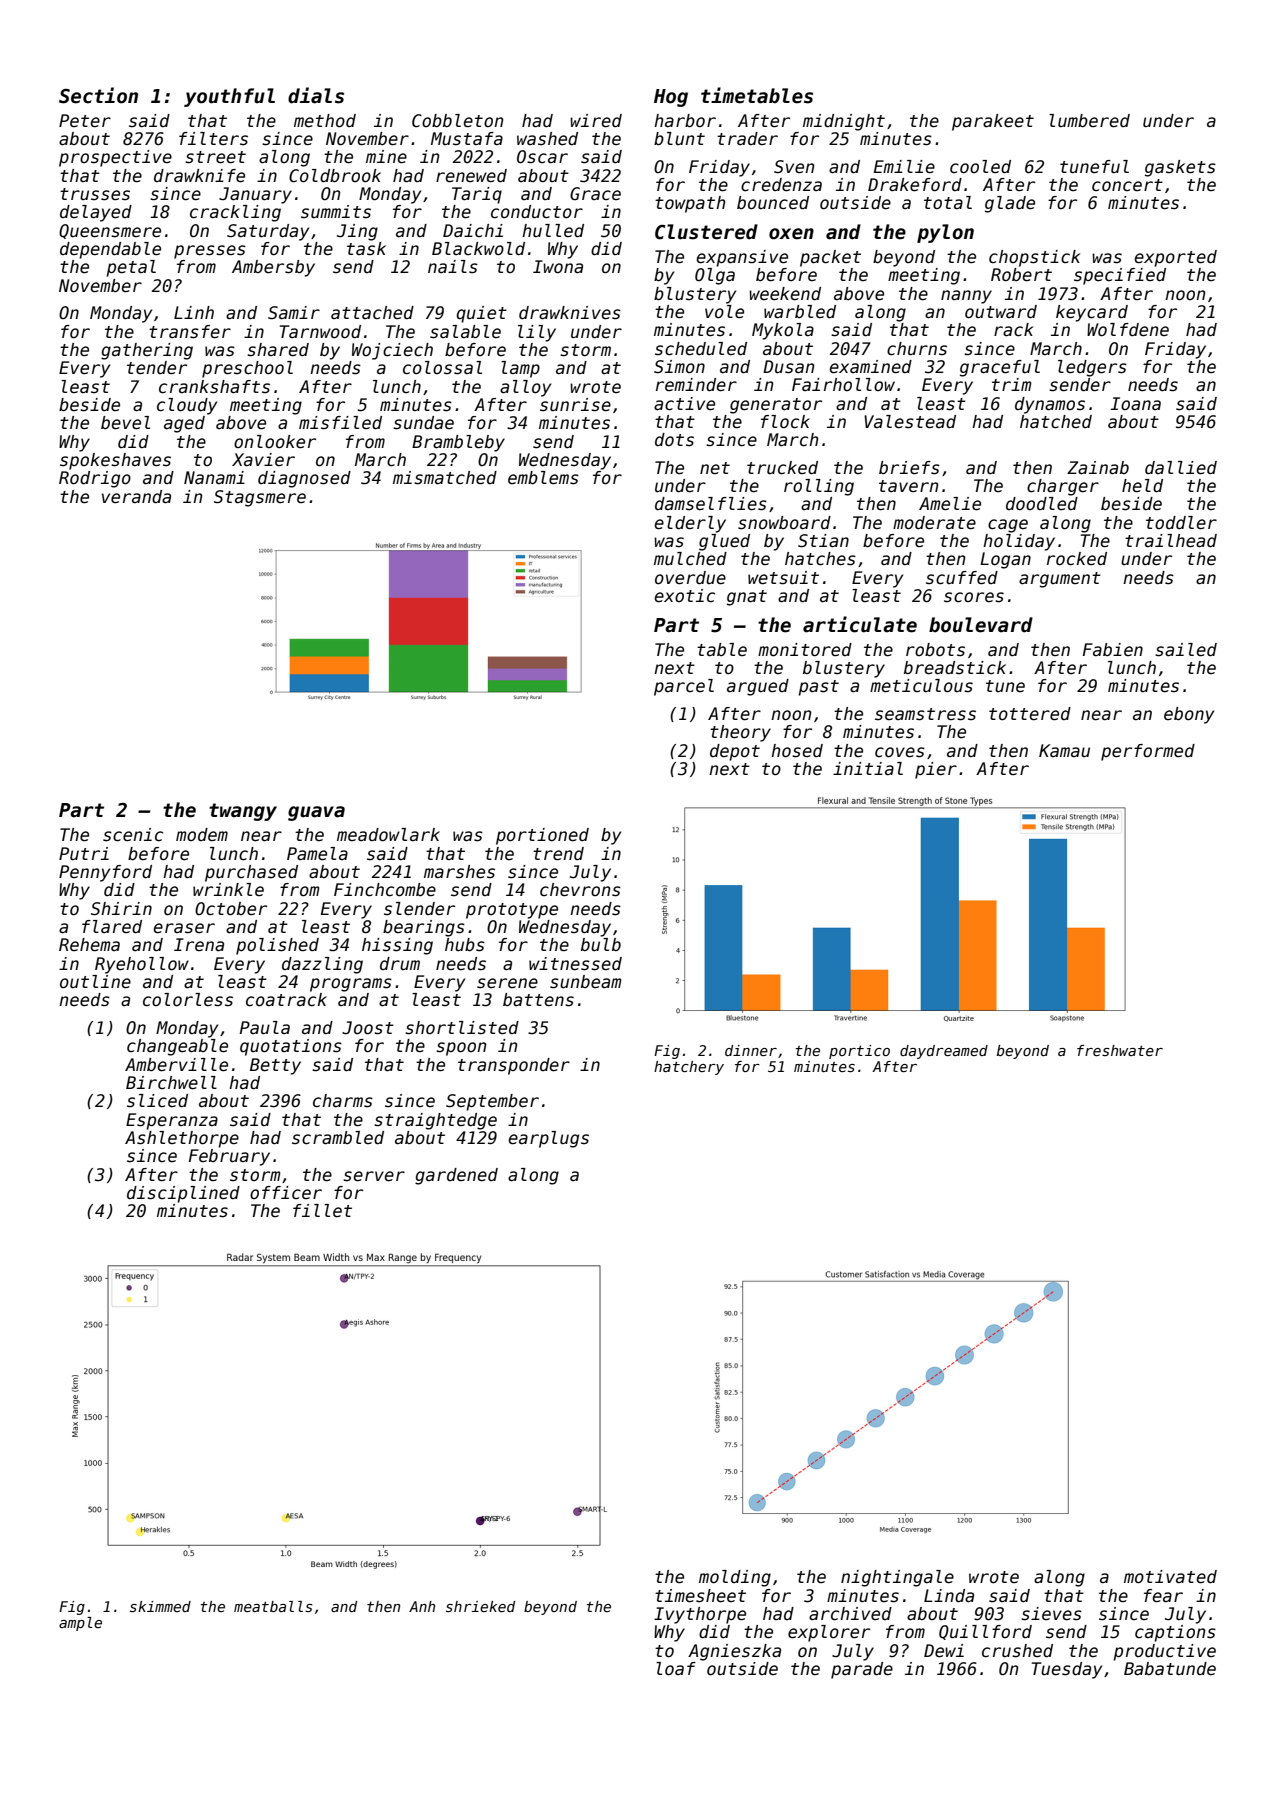  I want to click on veranda, so click(136, 497).
